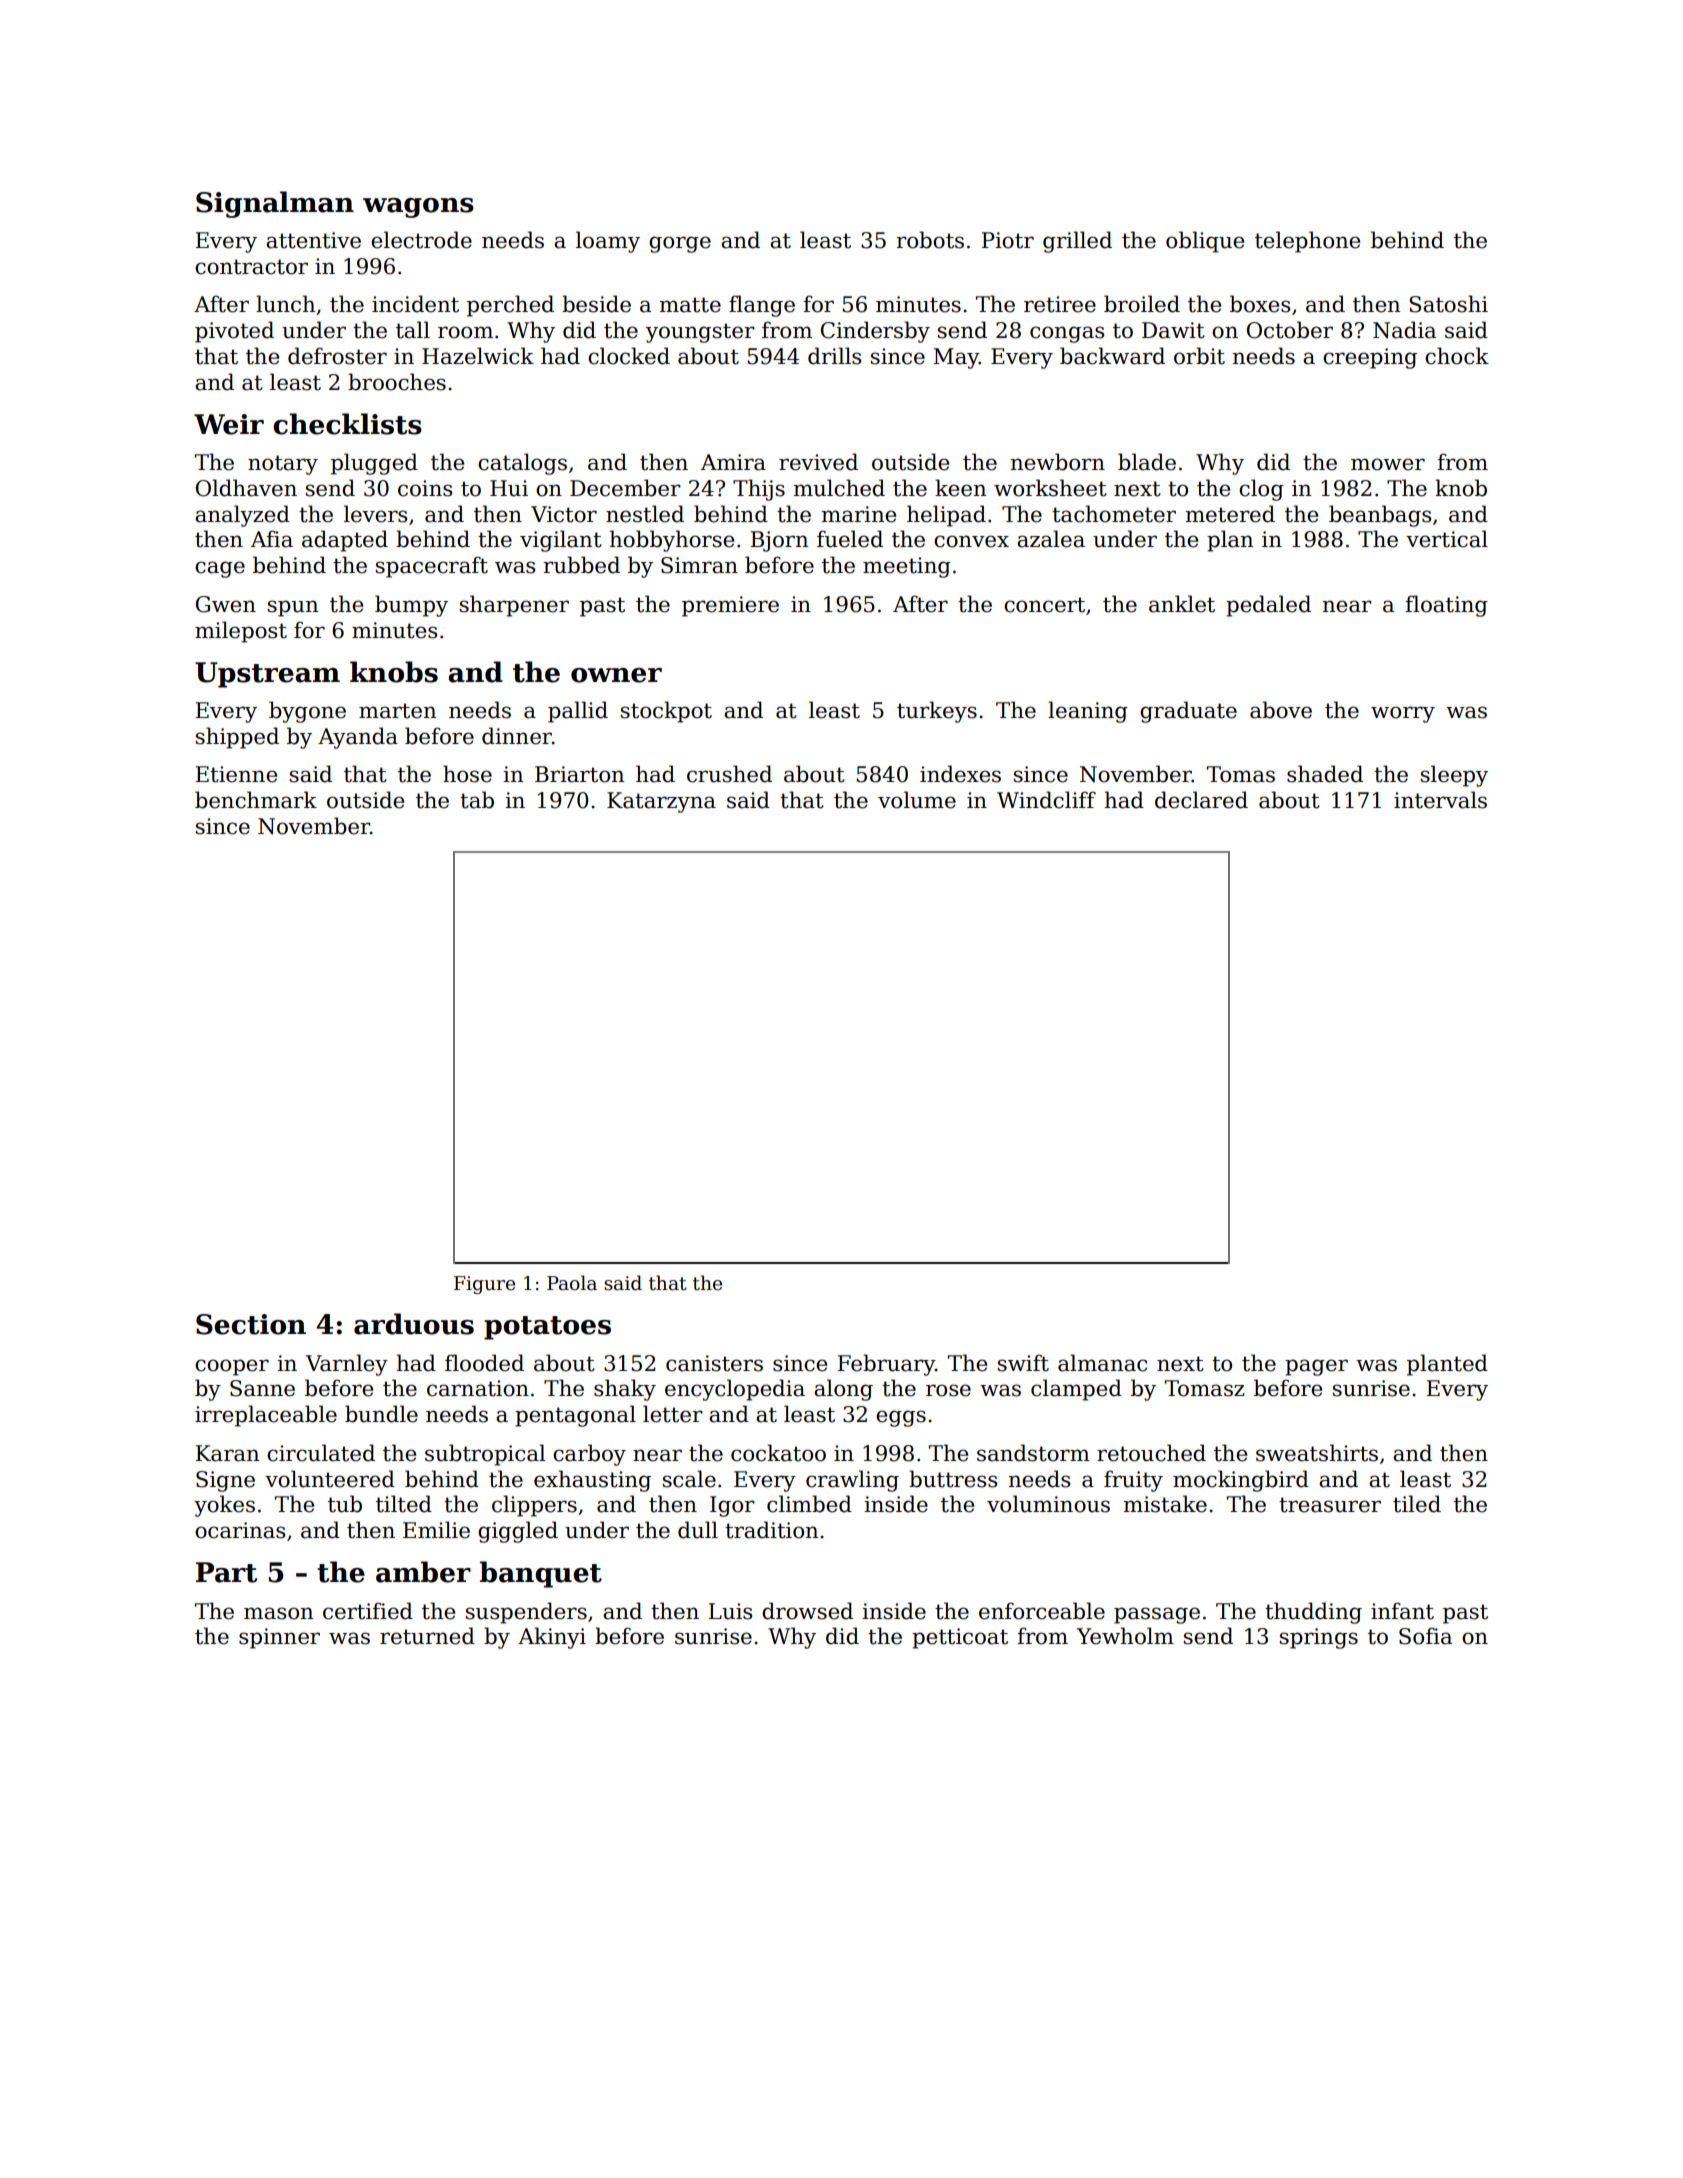 This document has height=2178, width=1683. What do you see at coordinates (251, 267) in the document?
I see `contractor` at bounding box center [251, 267].
